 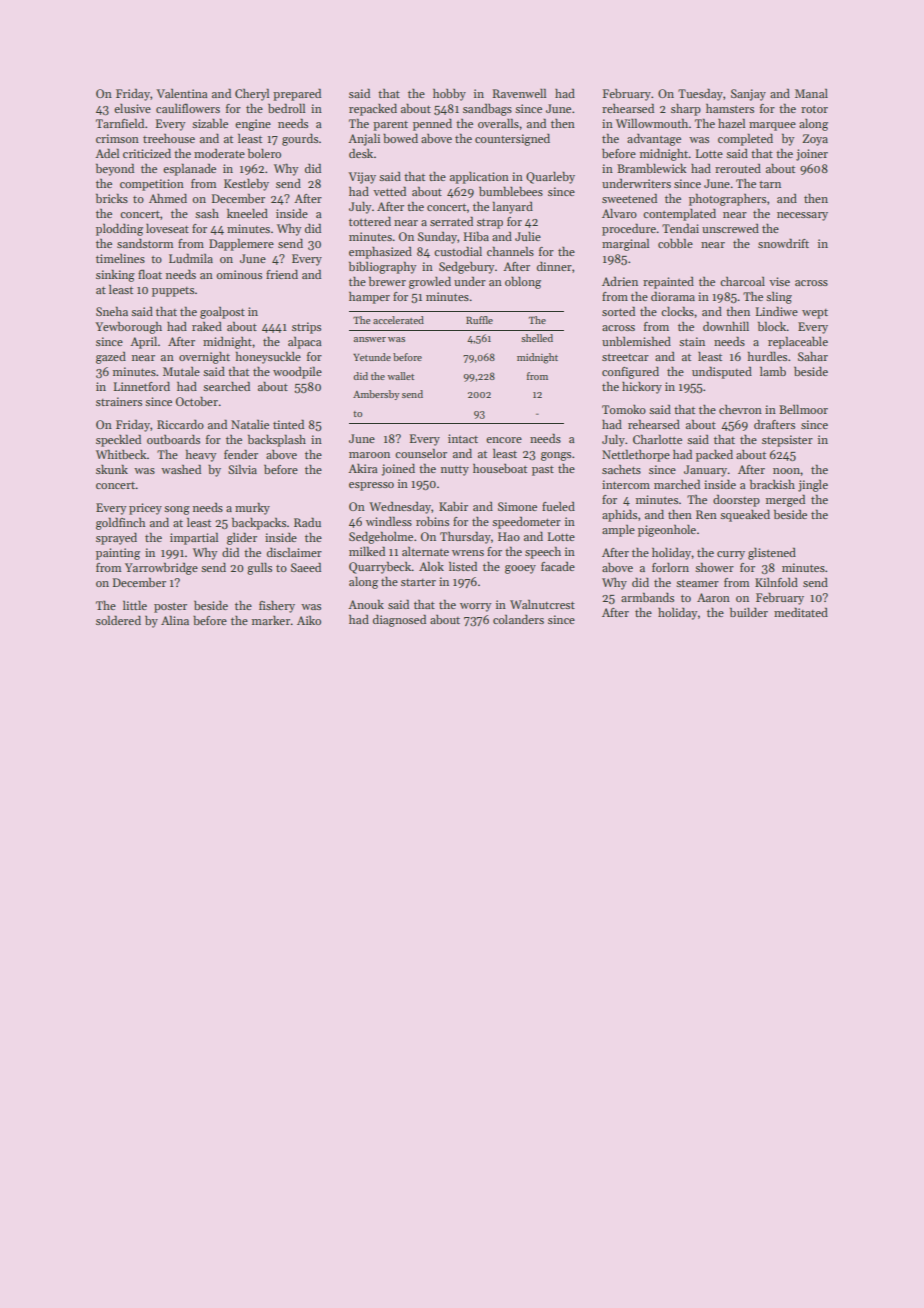 I want to click on fishery, so click(x=277, y=607).
